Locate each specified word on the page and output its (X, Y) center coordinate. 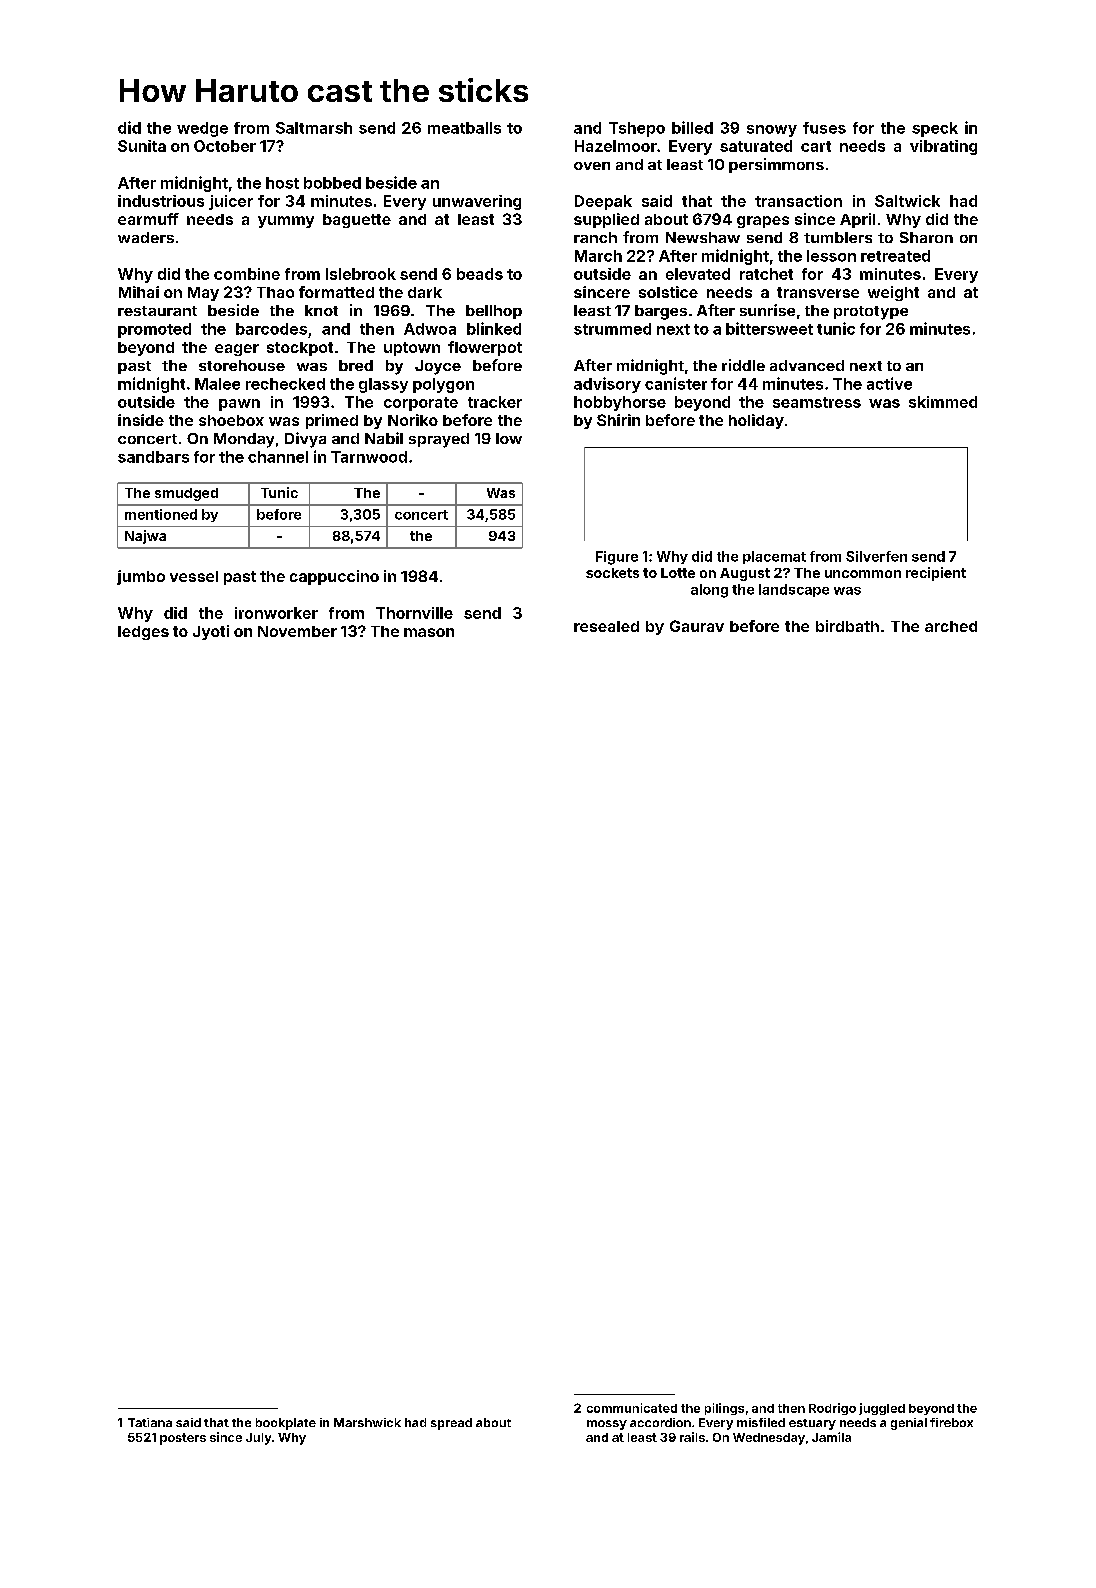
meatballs (464, 128)
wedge (202, 129)
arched (951, 626)
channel (278, 457)
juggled (882, 1409)
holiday (756, 421)
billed (692, 127)
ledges (143, 633)
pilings (724, 1409)
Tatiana (150, 1422)
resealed (606, 626)
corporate (421, 404)
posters (183, 1439)
